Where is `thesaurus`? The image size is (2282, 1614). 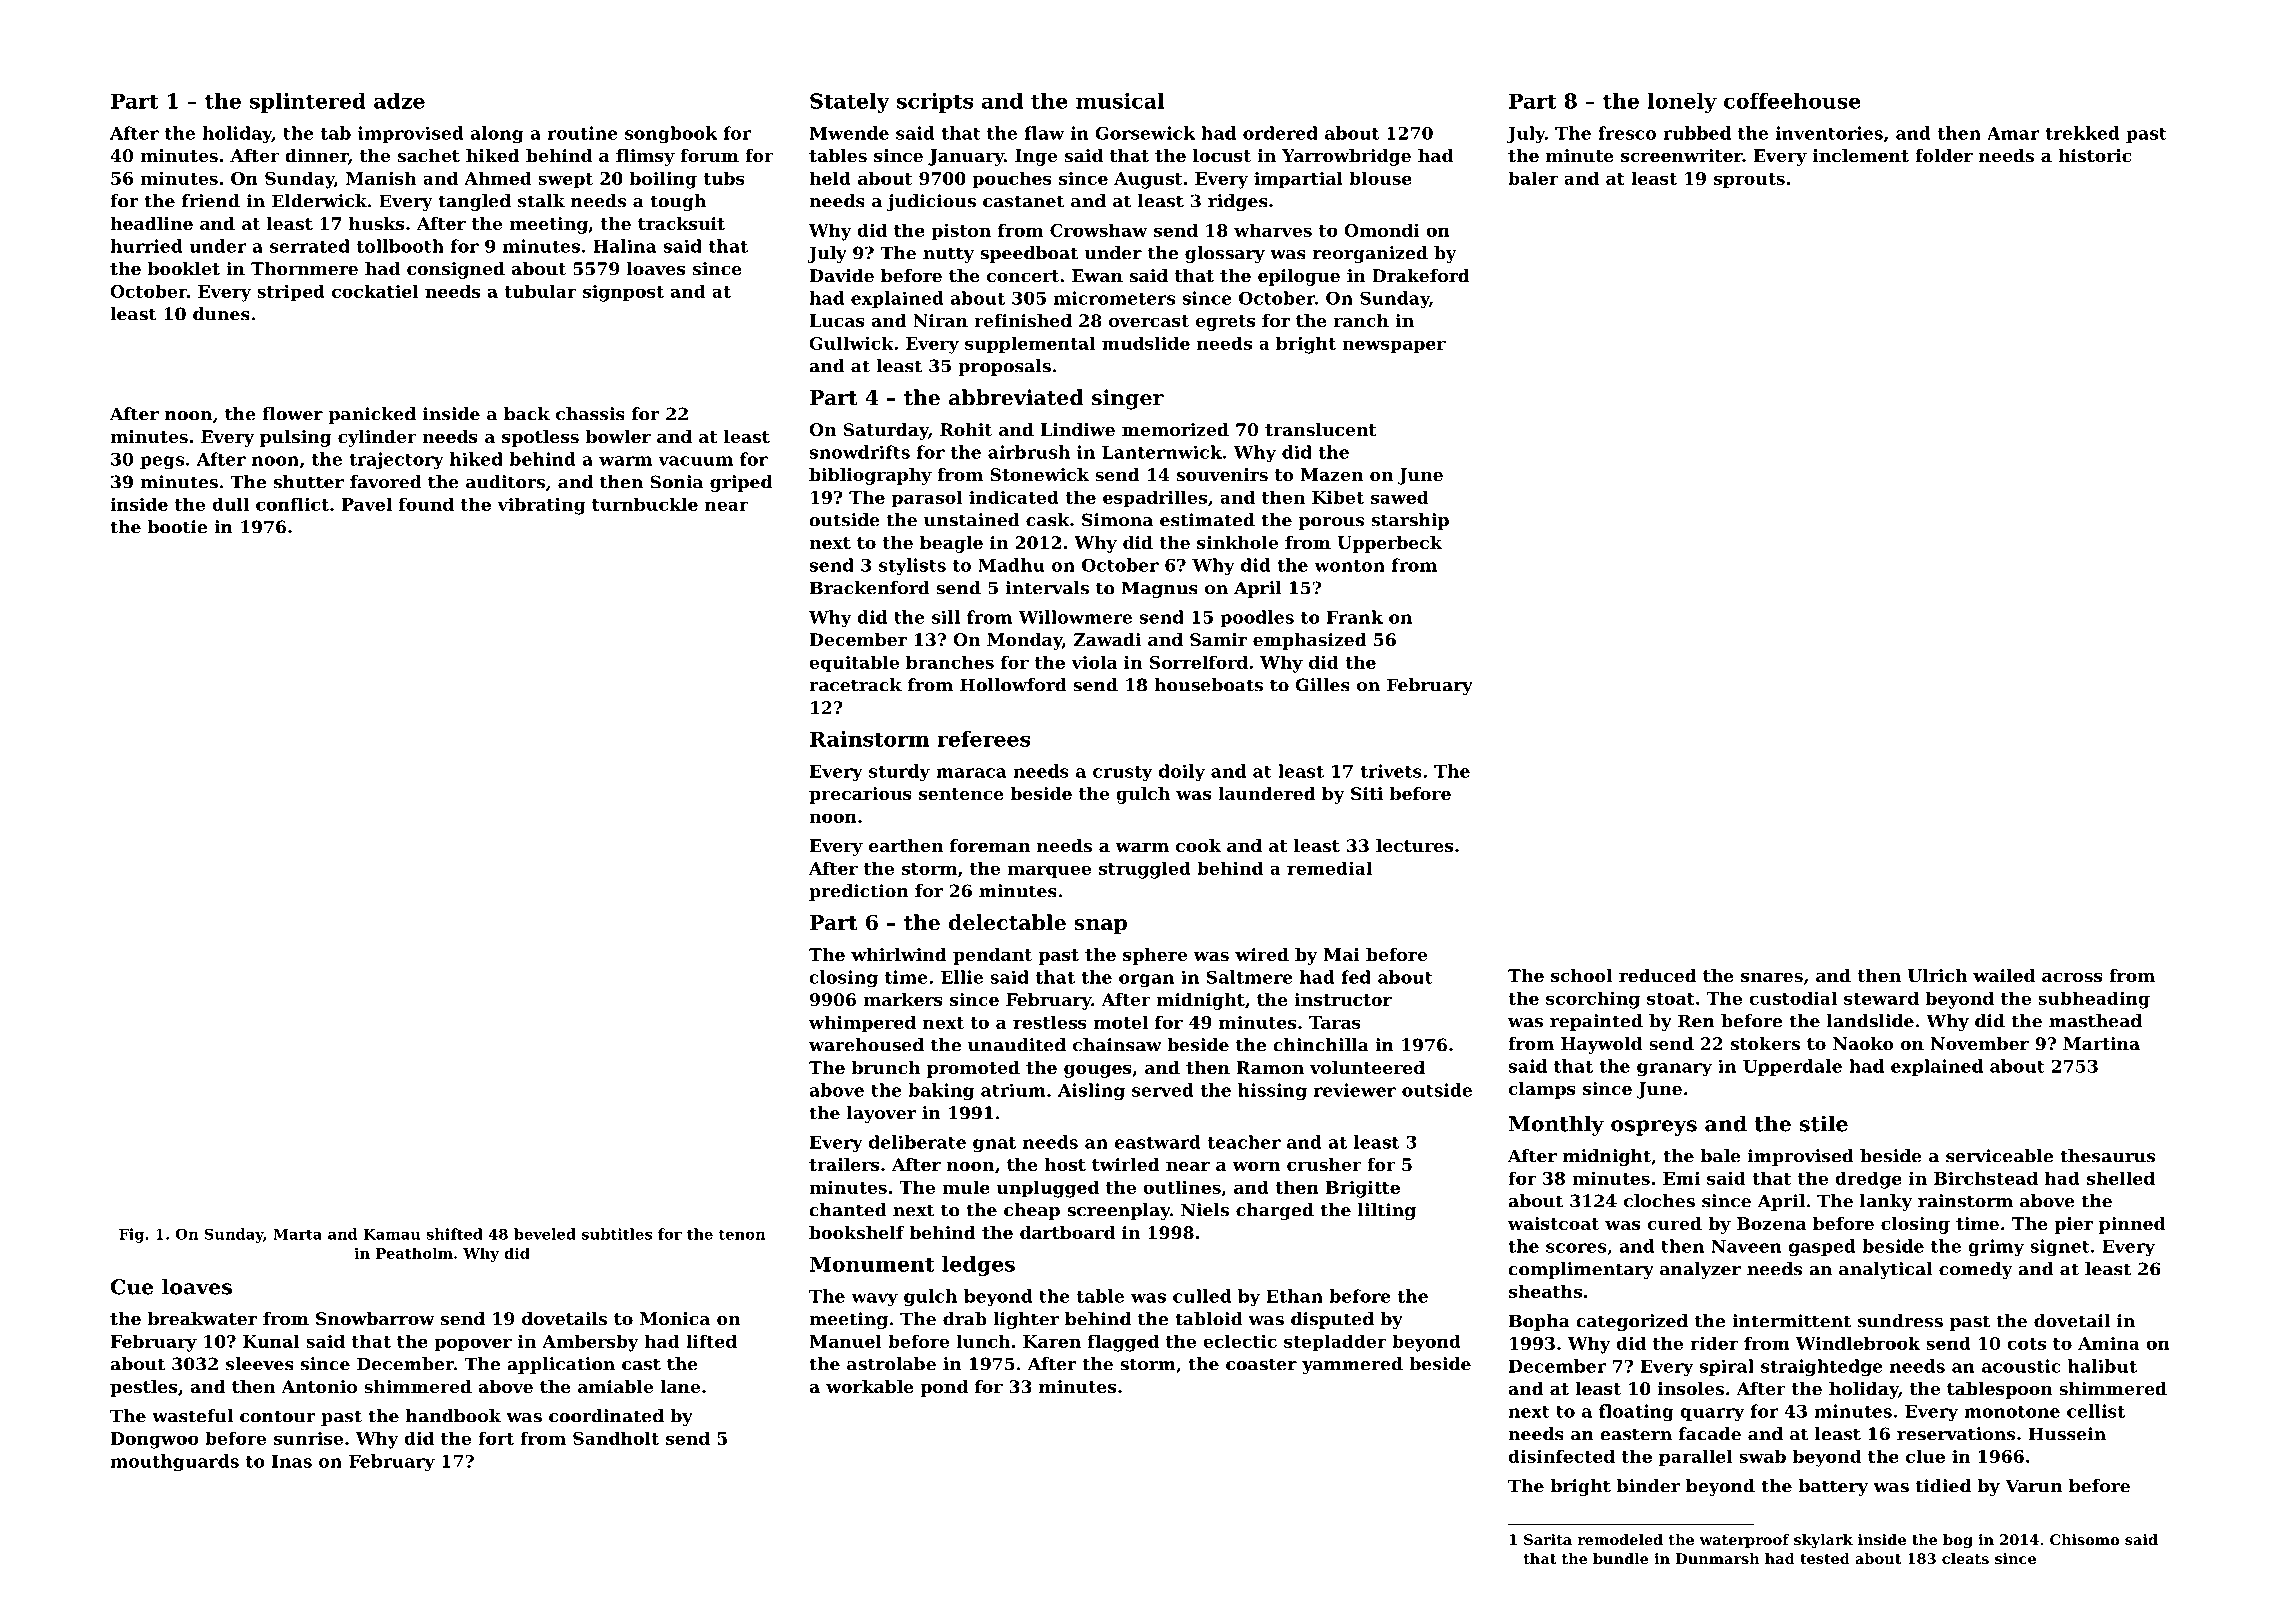 thesaurus is located at coordinates (2107, 1156).
